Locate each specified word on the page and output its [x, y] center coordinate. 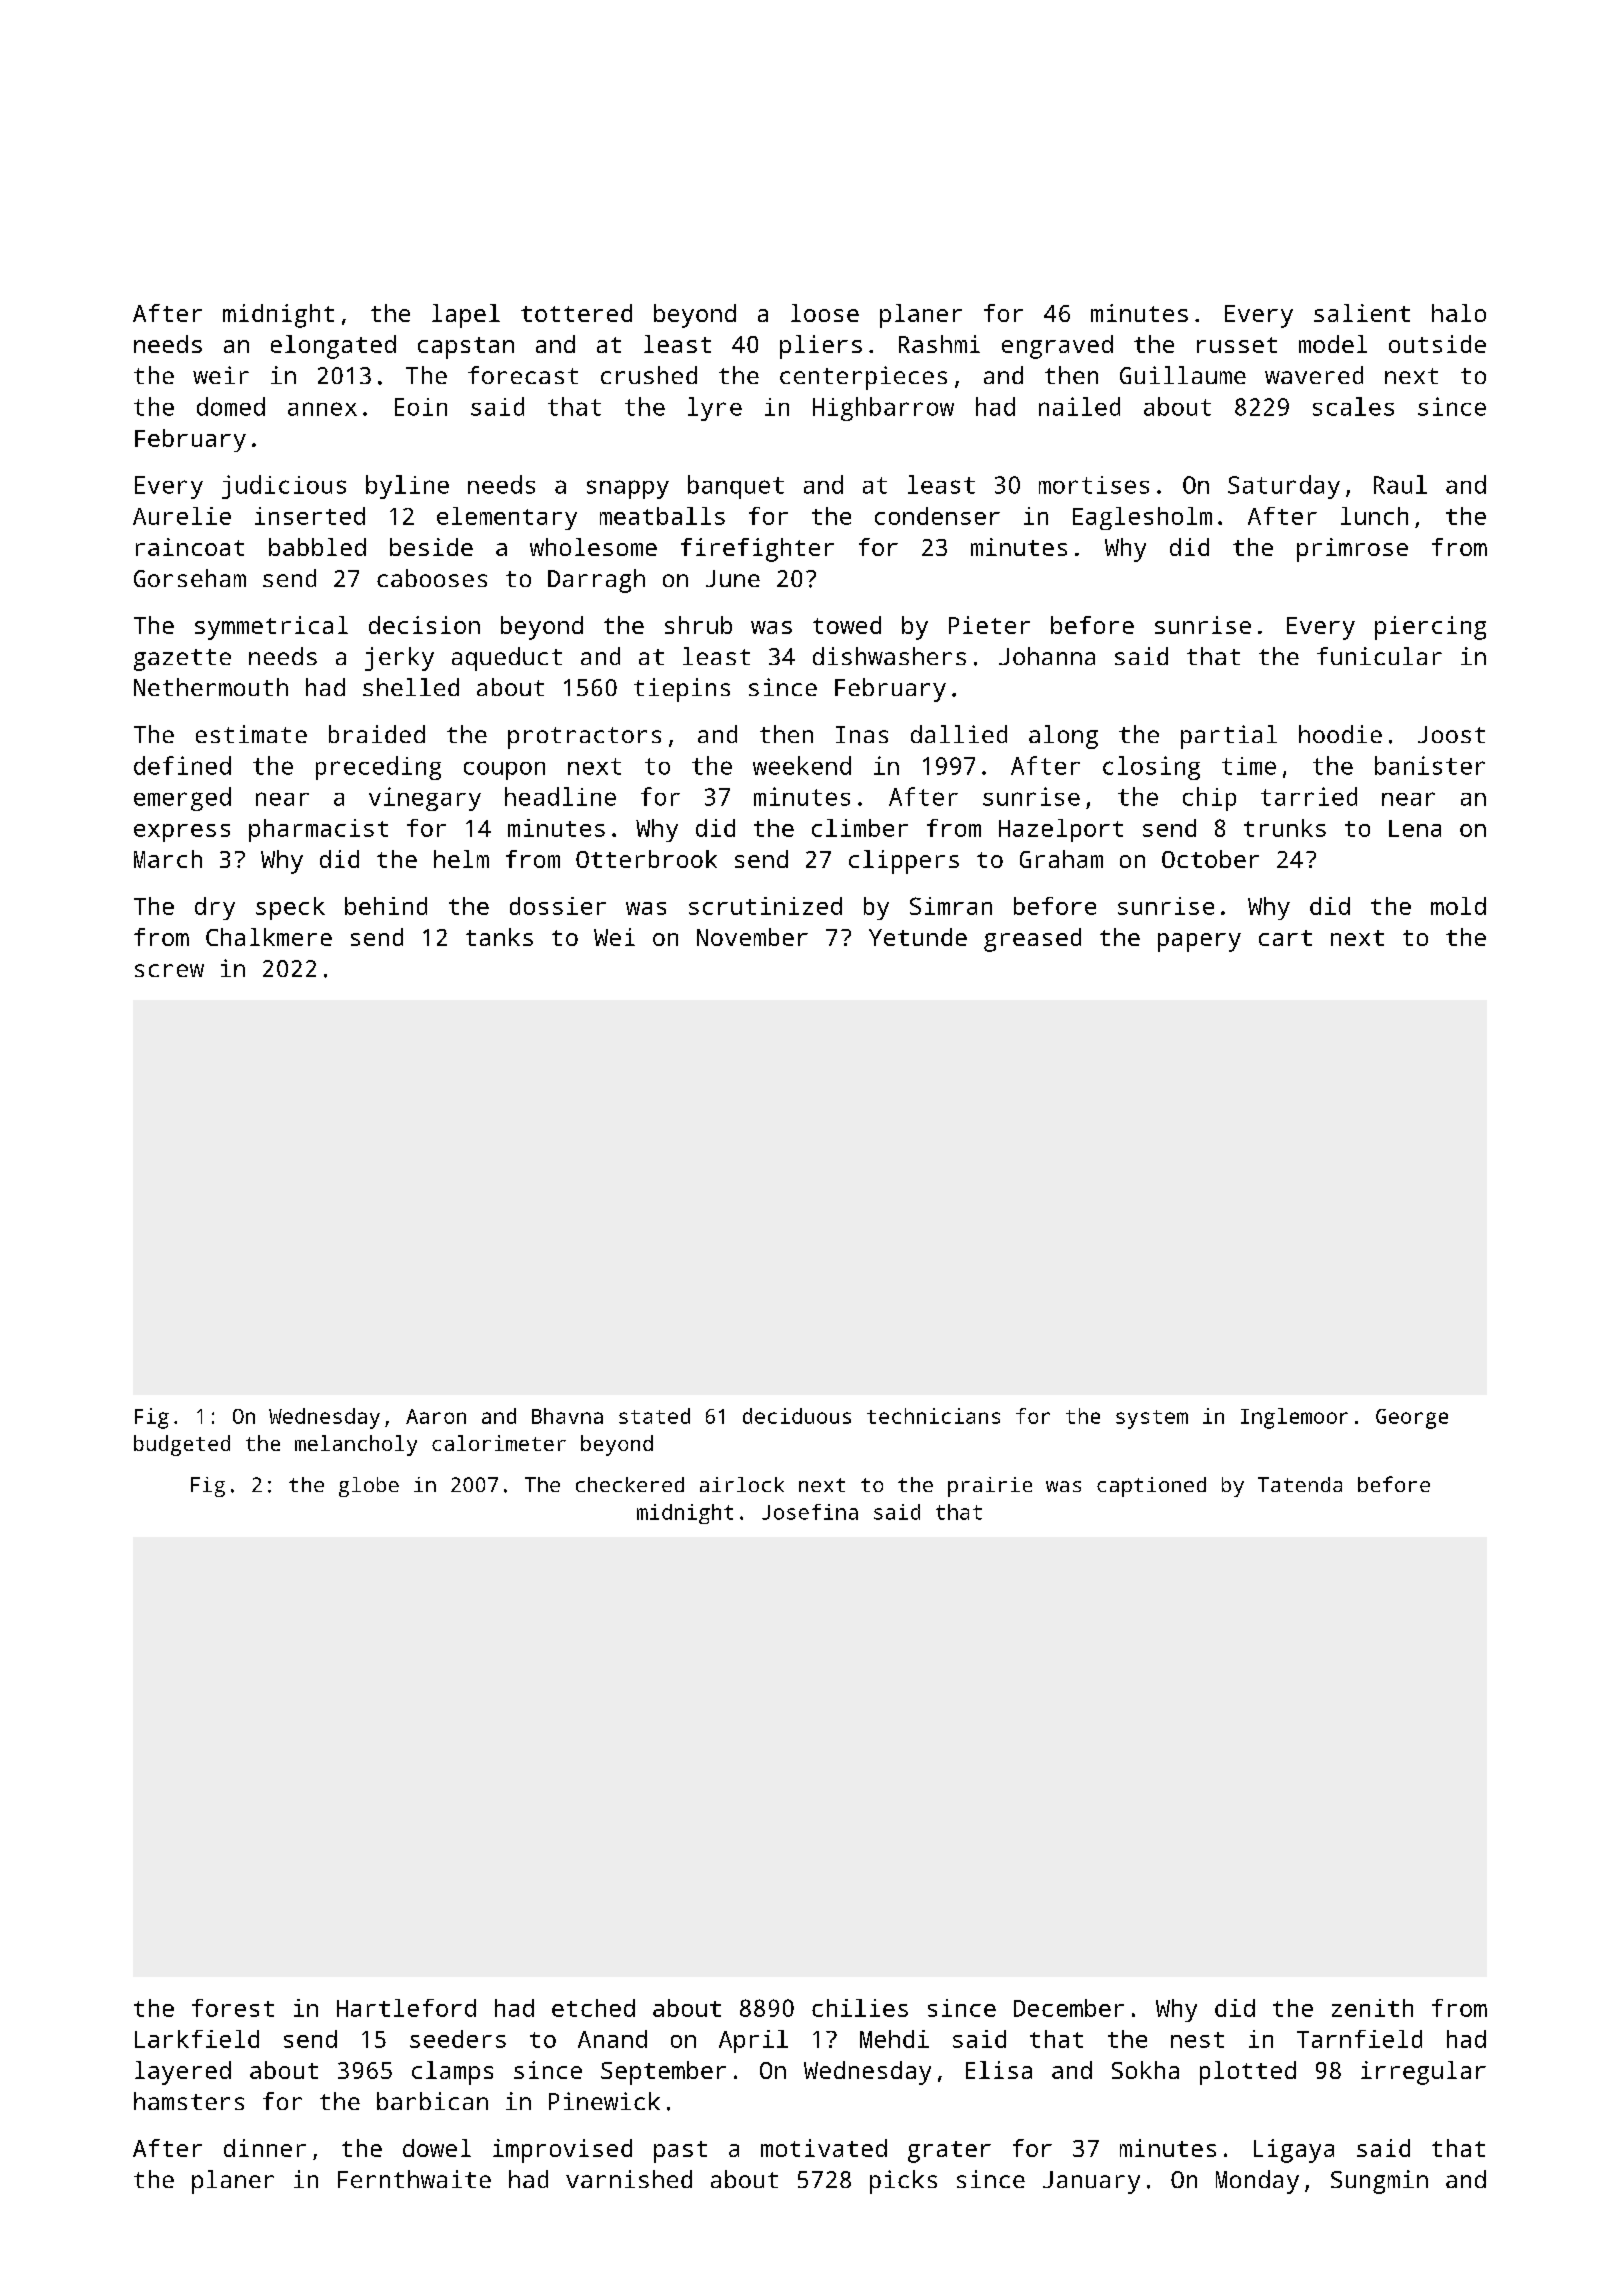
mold [1458, 906]
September [663, 2073]
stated [654, 1416]
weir [221, 375]
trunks [1285, 828]
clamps [452, 2073]
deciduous [797, 1416]
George [1412, 1419]
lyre [715, 409]
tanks [499, 937]
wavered [1314, 375]
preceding [378, 768]
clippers [904, 862]
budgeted [182, 1445]
